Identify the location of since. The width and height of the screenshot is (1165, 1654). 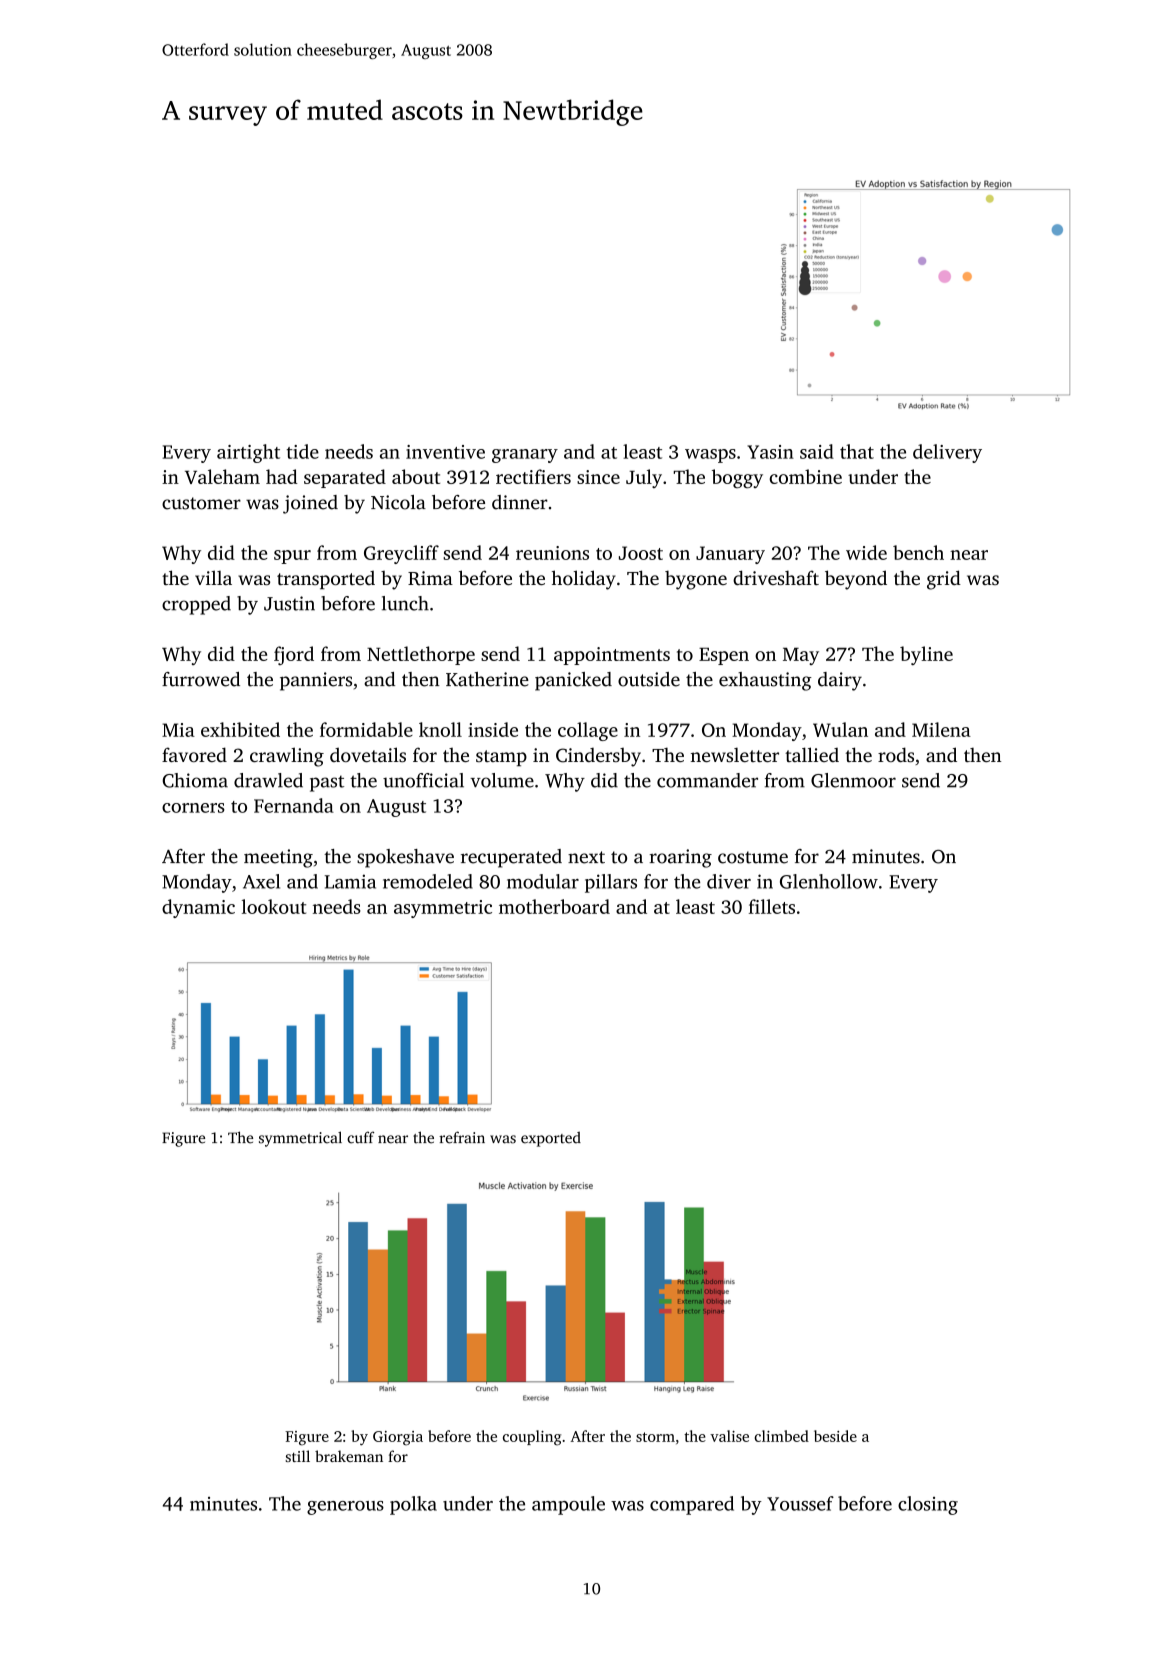
(598, 477).
